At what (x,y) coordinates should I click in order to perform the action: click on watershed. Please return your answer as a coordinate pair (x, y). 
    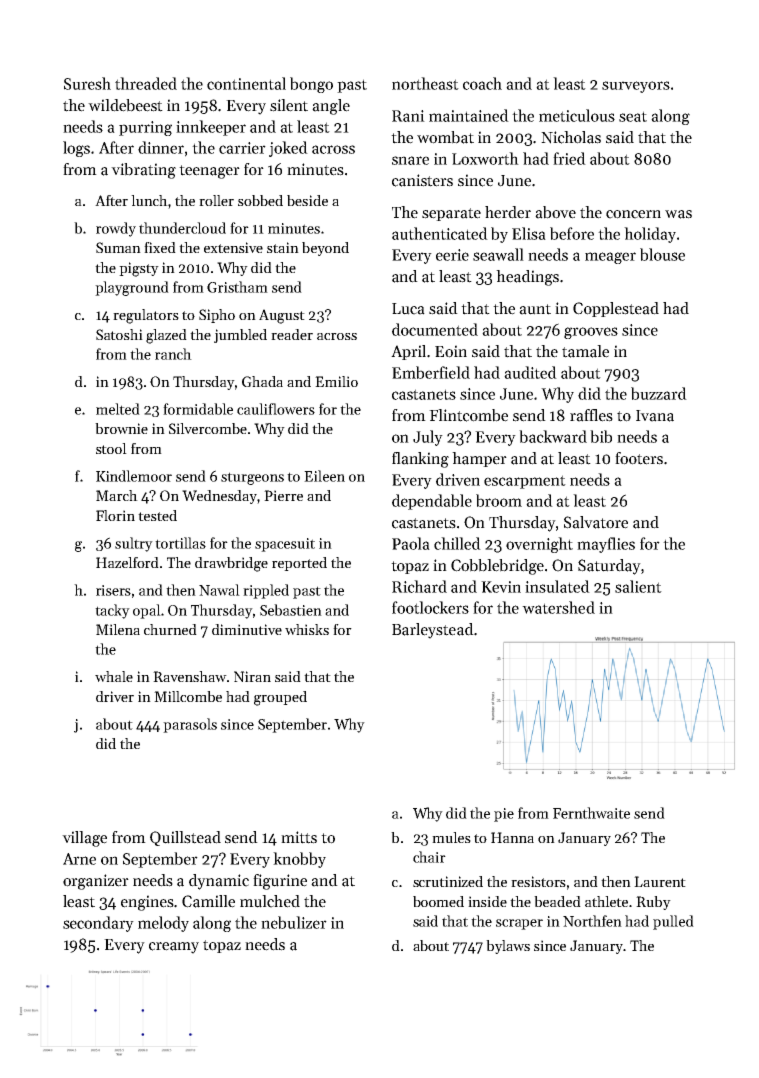
    Looking at the image, I should click on (558, 607).
